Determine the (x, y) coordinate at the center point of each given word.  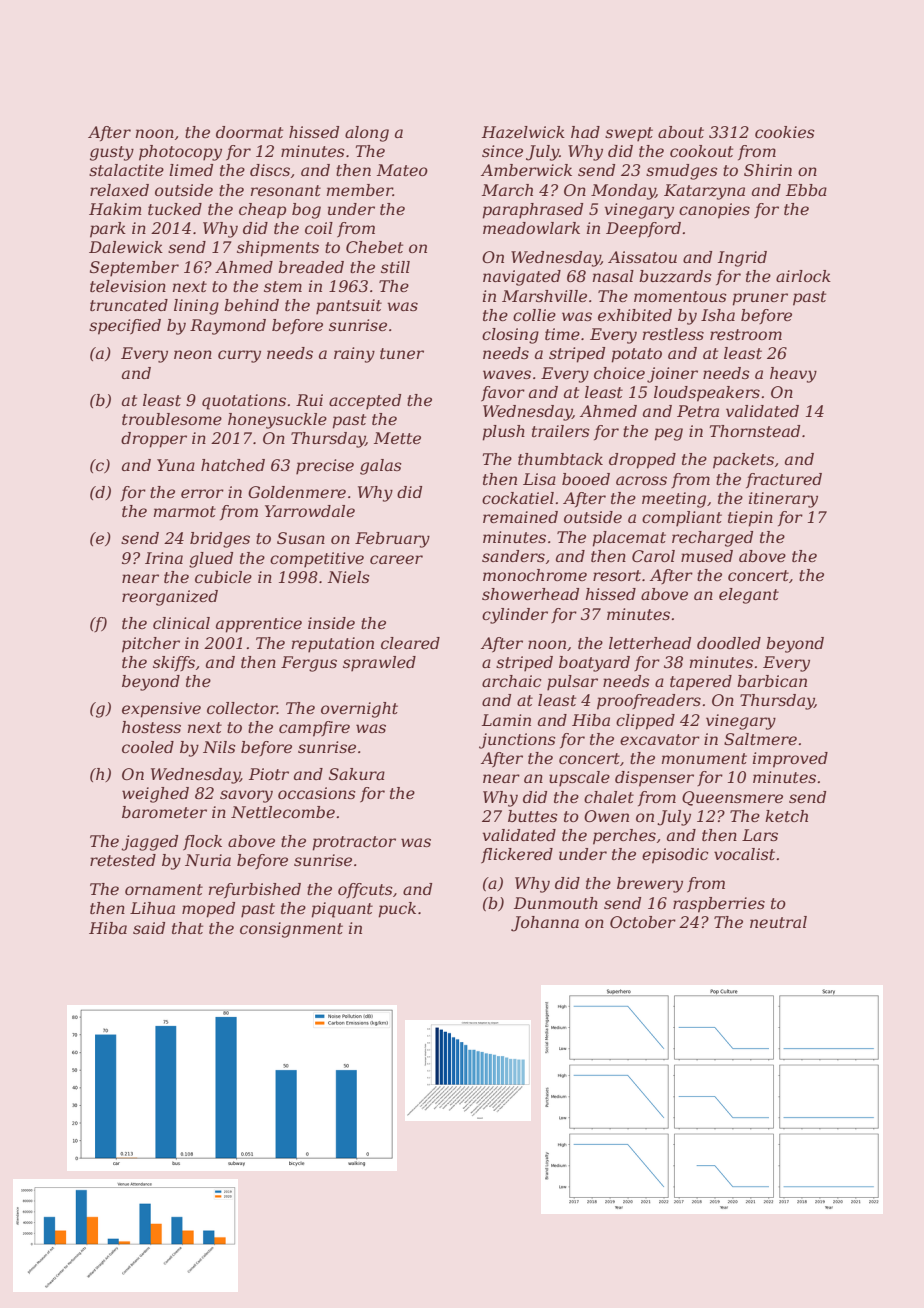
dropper (154, 440)
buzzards (675, 276)
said (149, 928)
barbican (772, 681)
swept (629, 134)
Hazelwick (523, 132)
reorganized (170, 598)
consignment (291, 930)
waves (507, 374)
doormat (249, 132)
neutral (778, 922)
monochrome (535, 575)
